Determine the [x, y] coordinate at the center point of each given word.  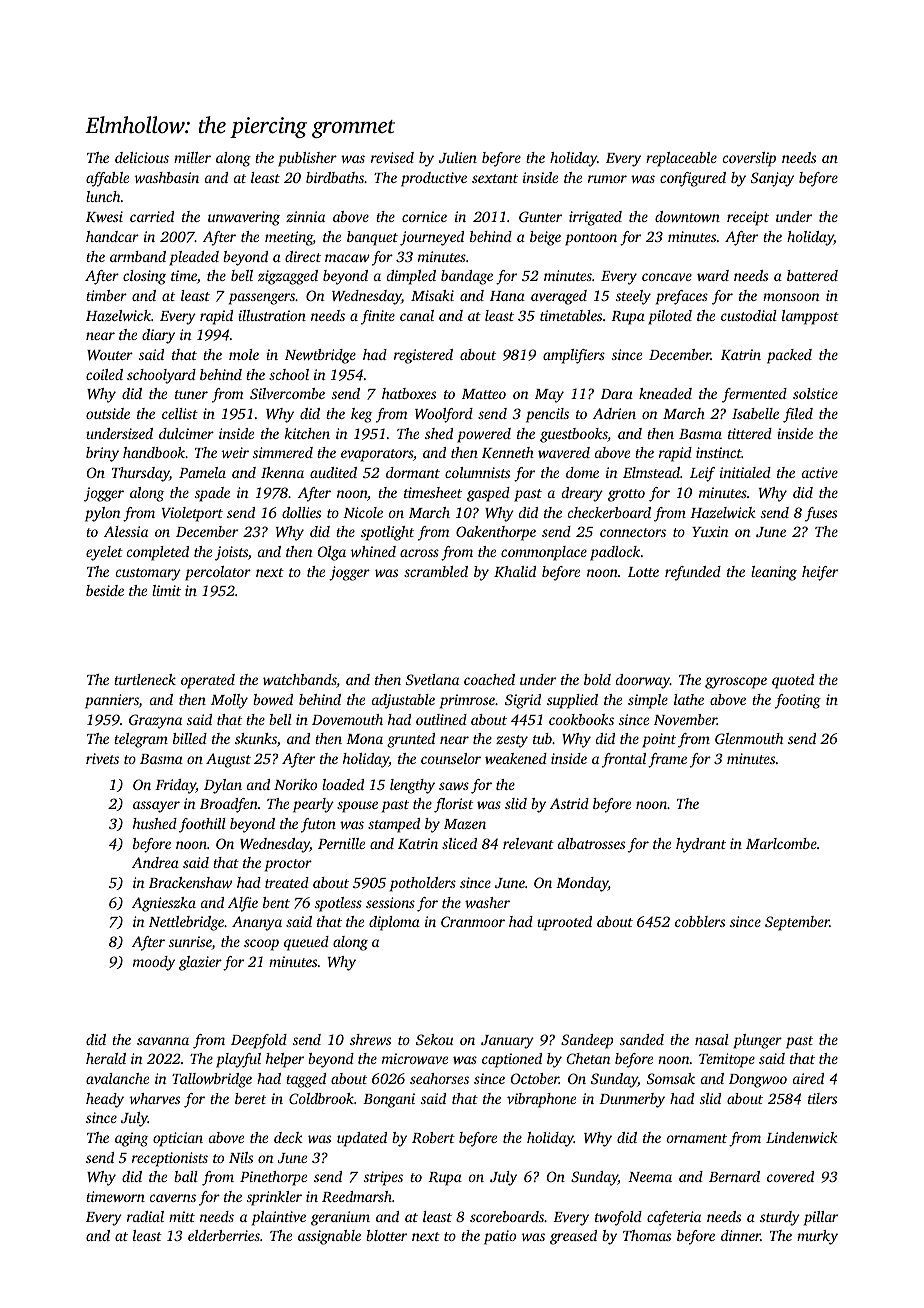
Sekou [434, 1039]
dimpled [411, 277]
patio [500, 1237]
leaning [774, 573]
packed [789, 356]
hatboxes [409, 393]
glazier [200, 963]
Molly [229, 701]
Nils [241, 1157]
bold [597, 679]
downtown [687, 216]
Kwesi [104, 216]
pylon [103, 514]
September [797, 923]
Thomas [647, 1235]
